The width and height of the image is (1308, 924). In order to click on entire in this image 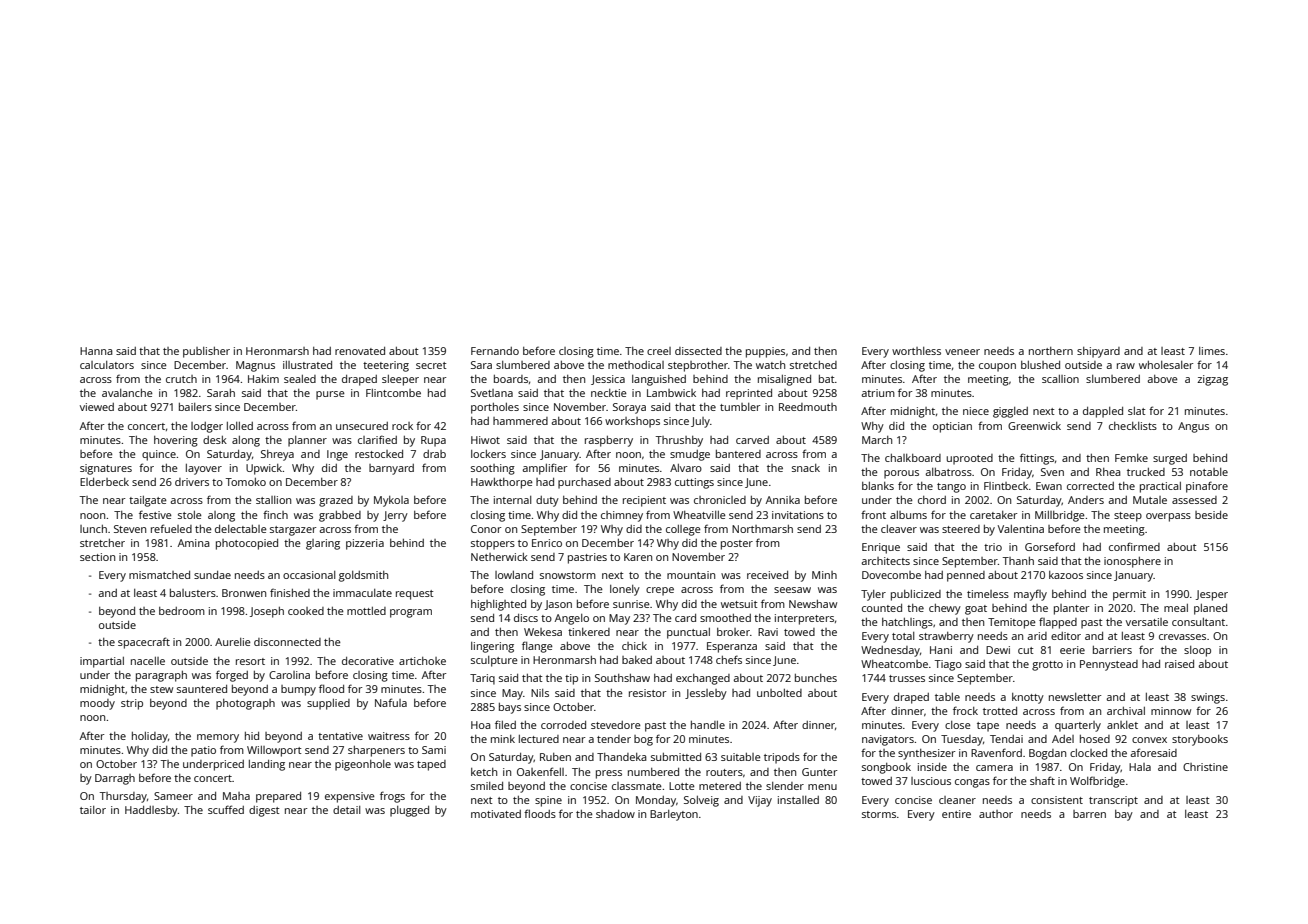, I will do `click(956, 814)`.
